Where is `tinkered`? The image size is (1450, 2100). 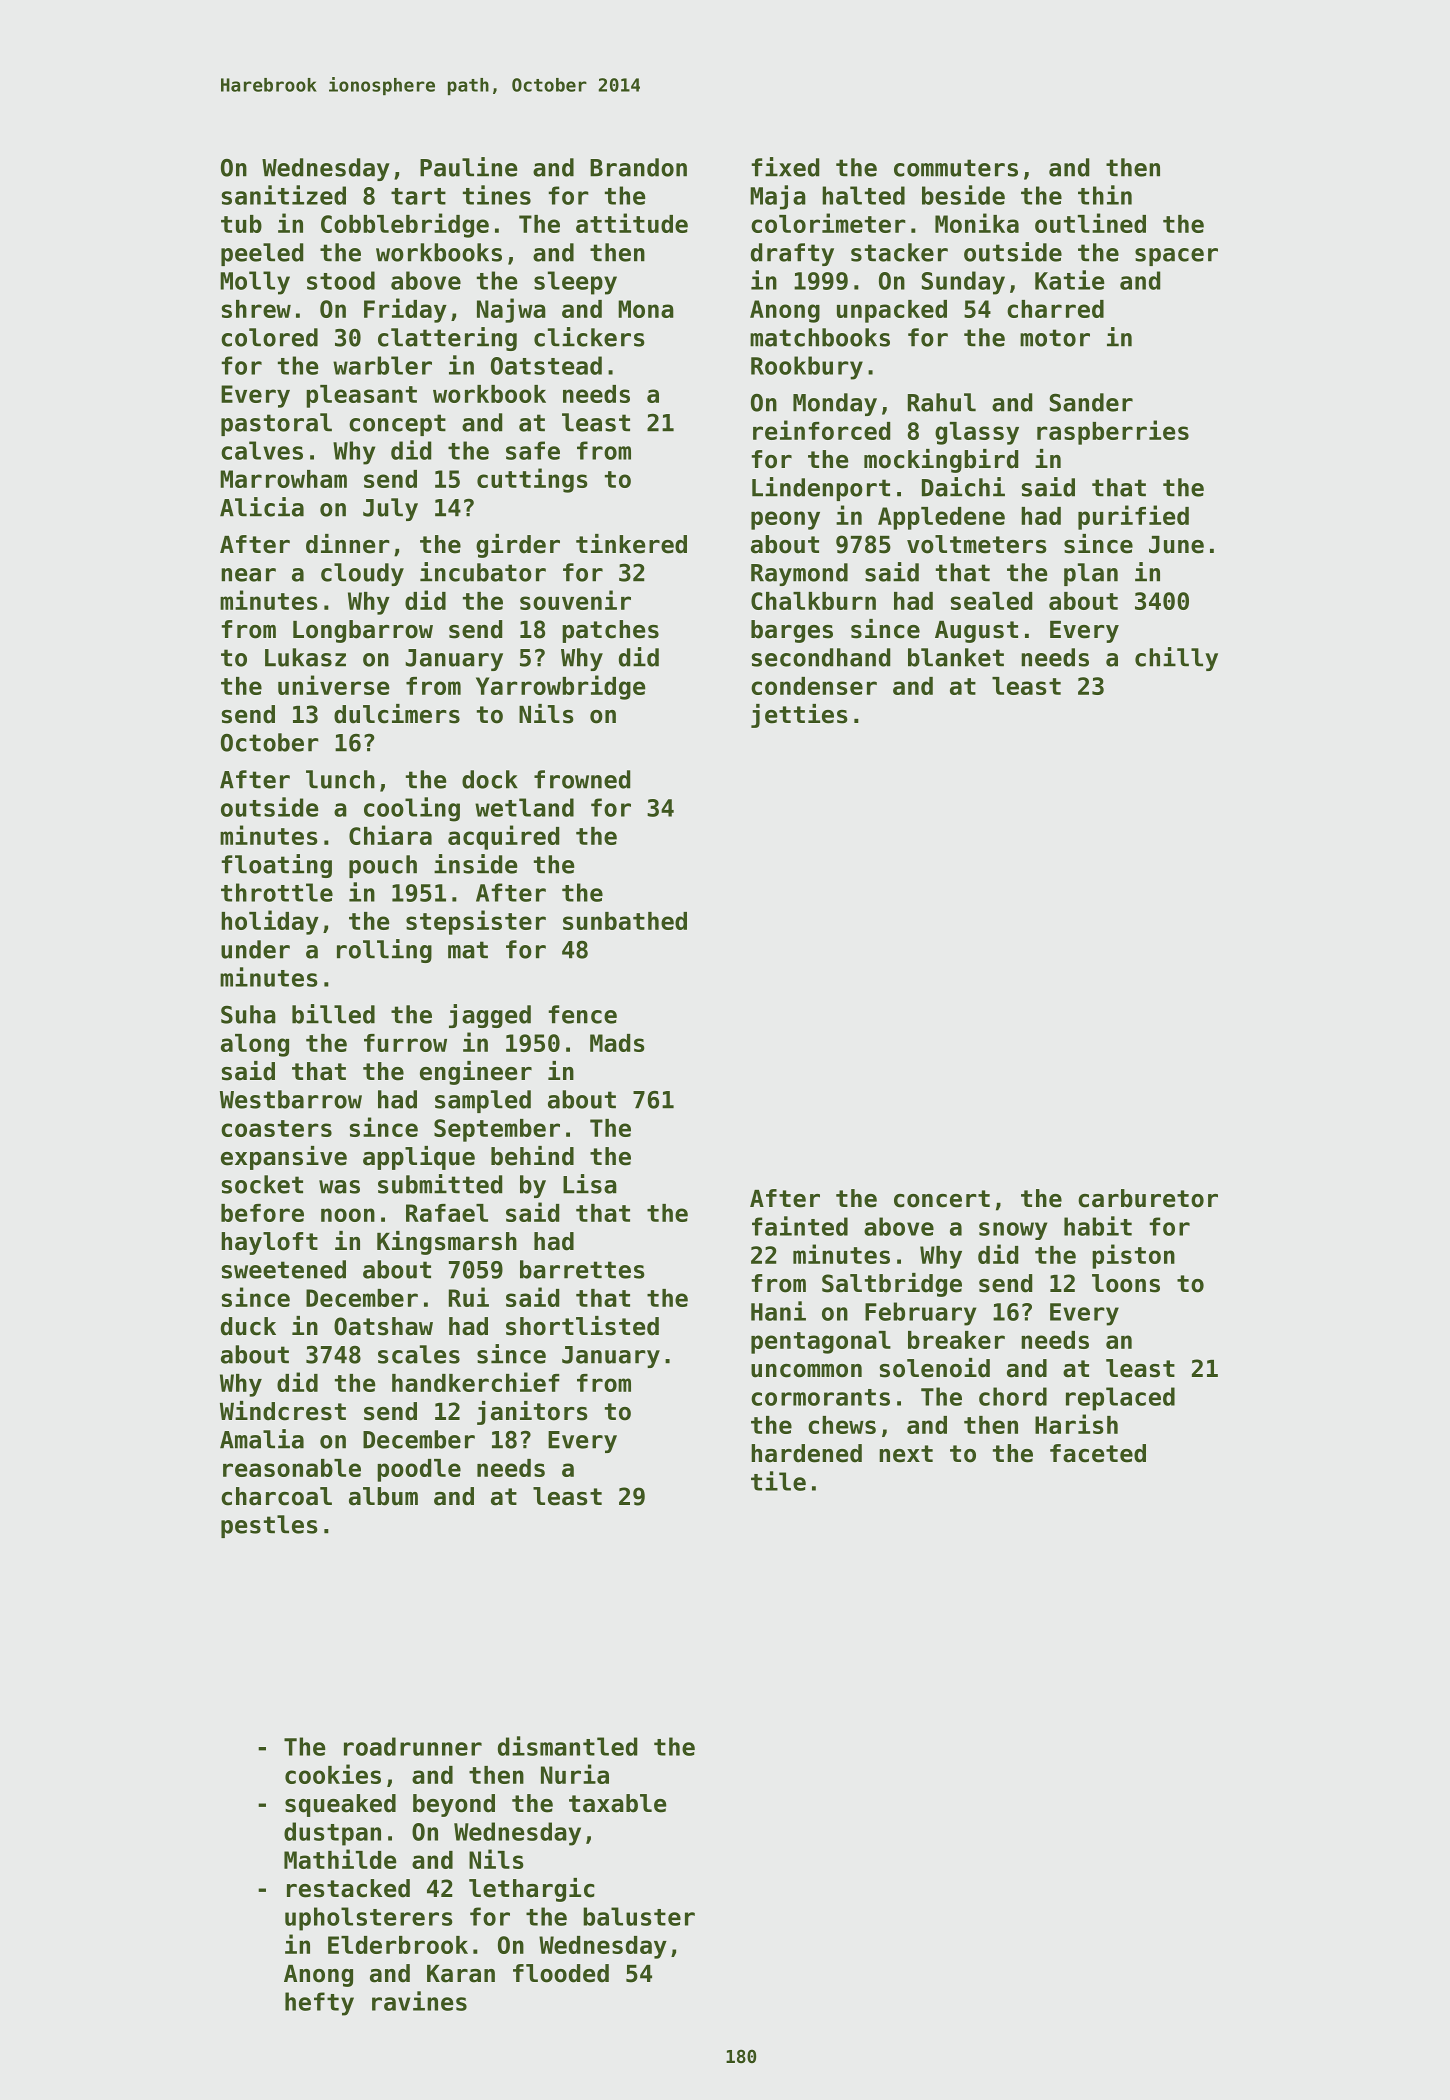 tinkered is located at coordinates (631, 544).
